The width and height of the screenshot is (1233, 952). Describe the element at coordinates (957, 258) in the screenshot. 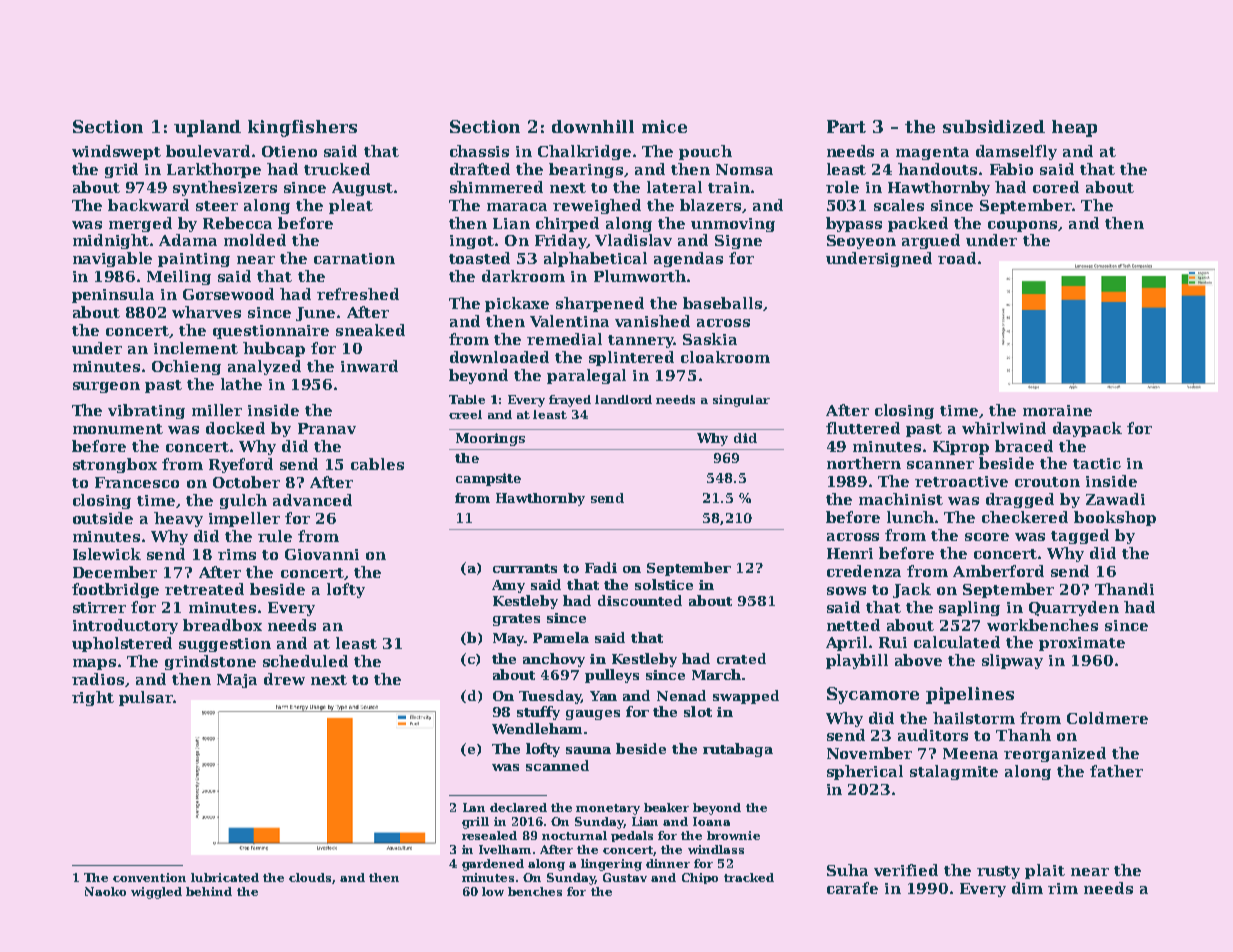

I see `road` at that location.
